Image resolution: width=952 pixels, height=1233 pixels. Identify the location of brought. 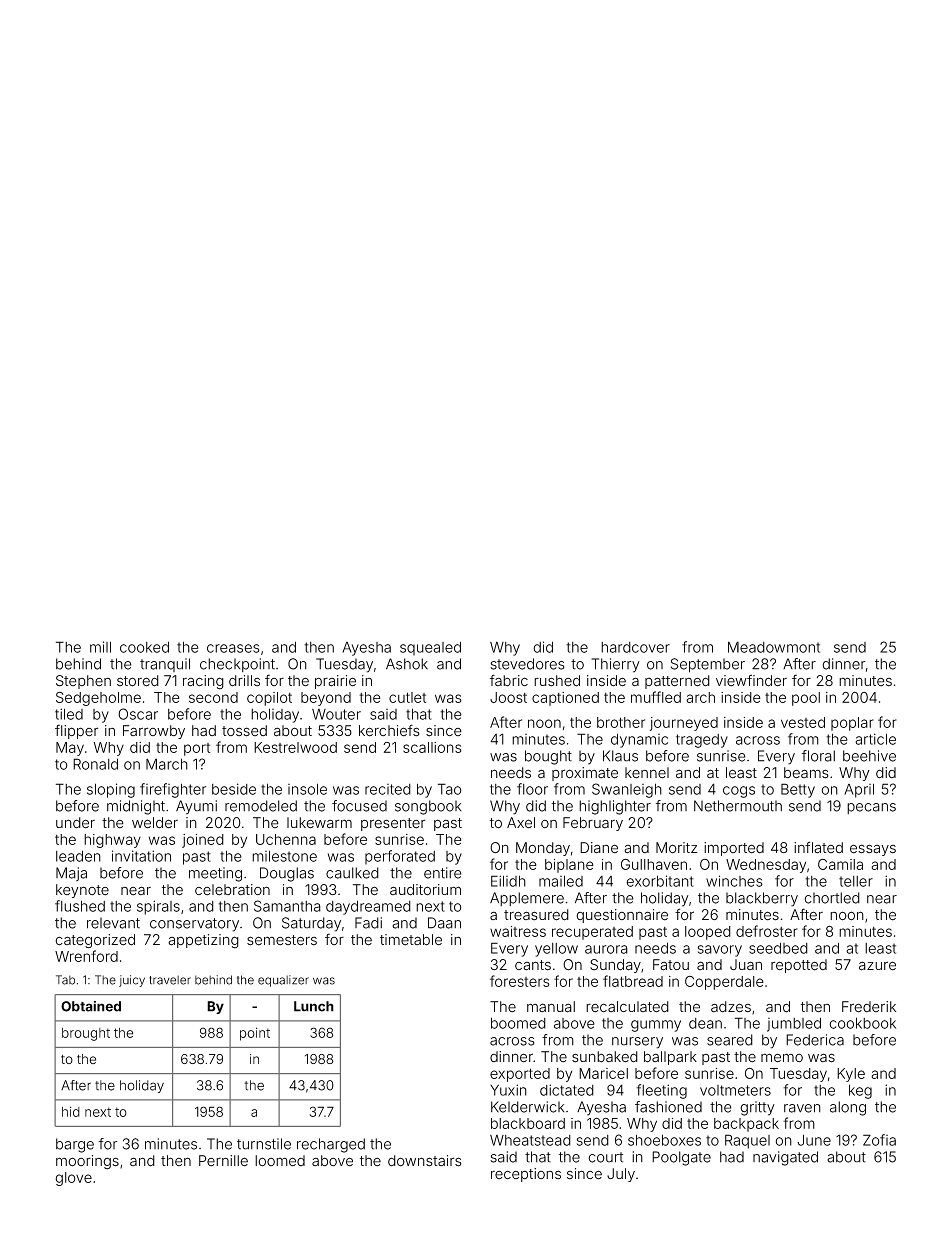
(86, 1034).
